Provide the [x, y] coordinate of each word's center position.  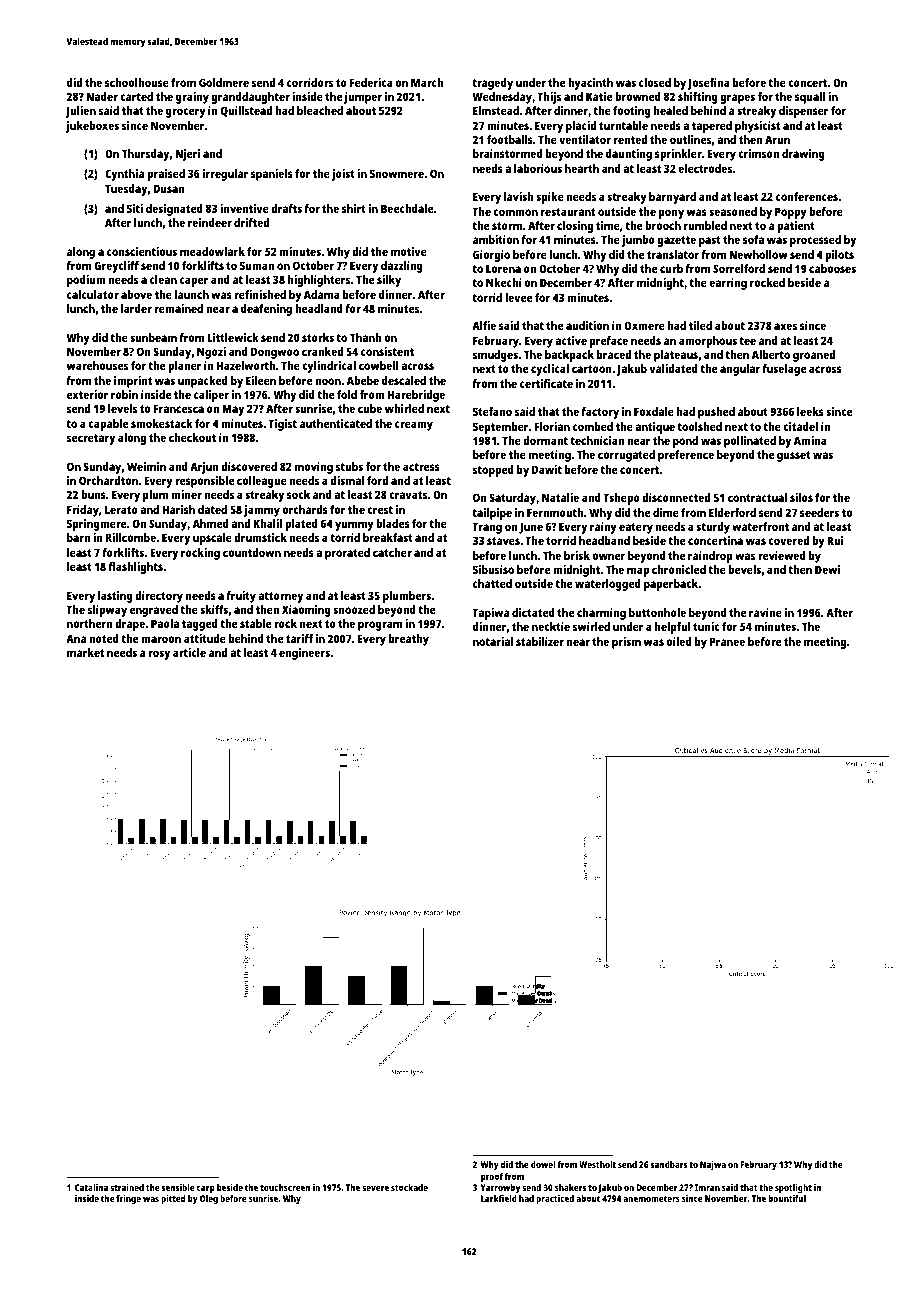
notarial [493, 641]
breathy [409, 640]
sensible [178, 1187]
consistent [387, 351]
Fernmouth [555, 512]
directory [159, 597]
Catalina [91, 1187]
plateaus [676, 356]
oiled [679, 641]
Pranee [727, 641]
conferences [807, 196]
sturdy [713, 528]
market [85, 652]
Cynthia [124, 175]
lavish [519, 196]
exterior [88, 394]
